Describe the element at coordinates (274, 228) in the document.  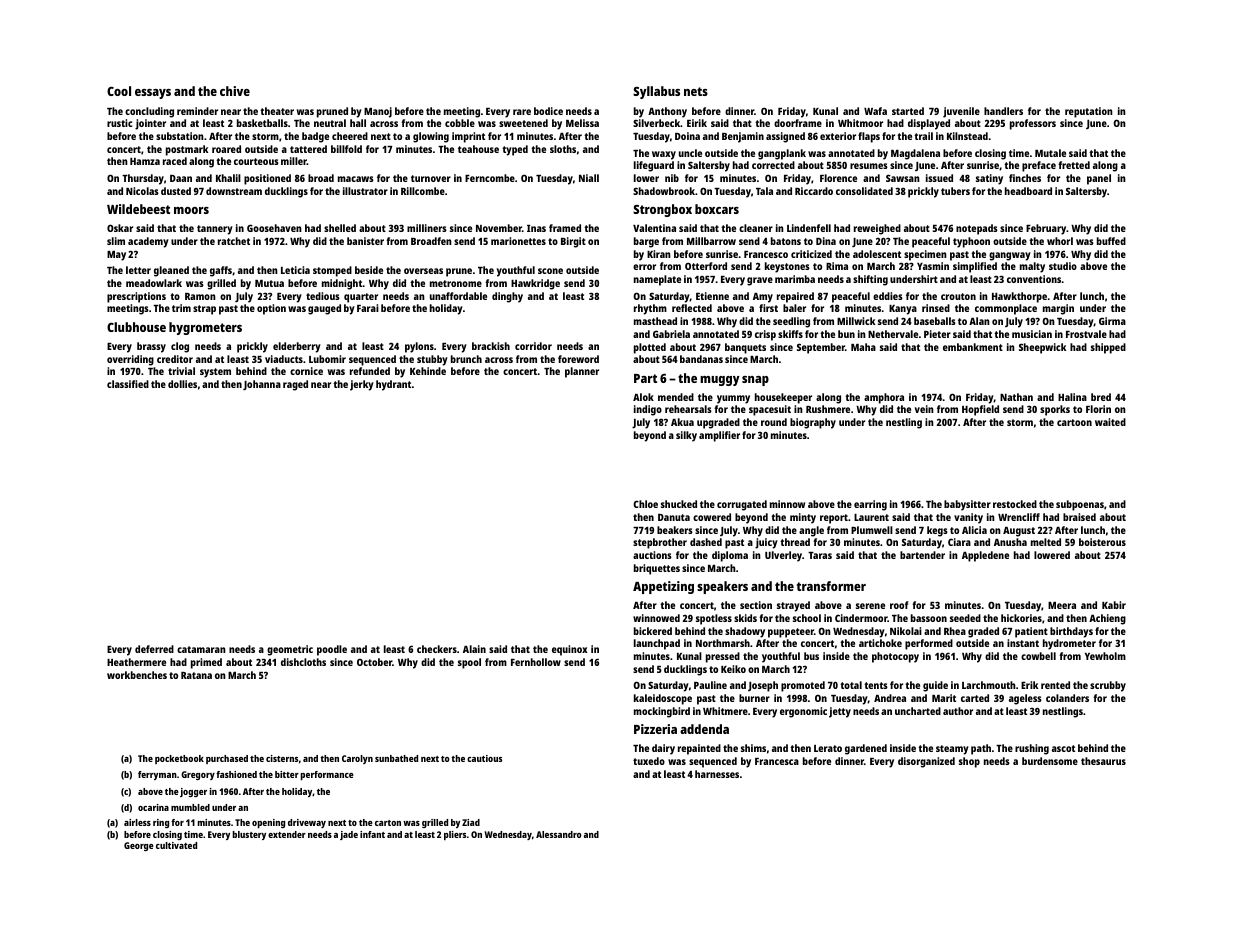
I see `Goosehaven` at that location.
